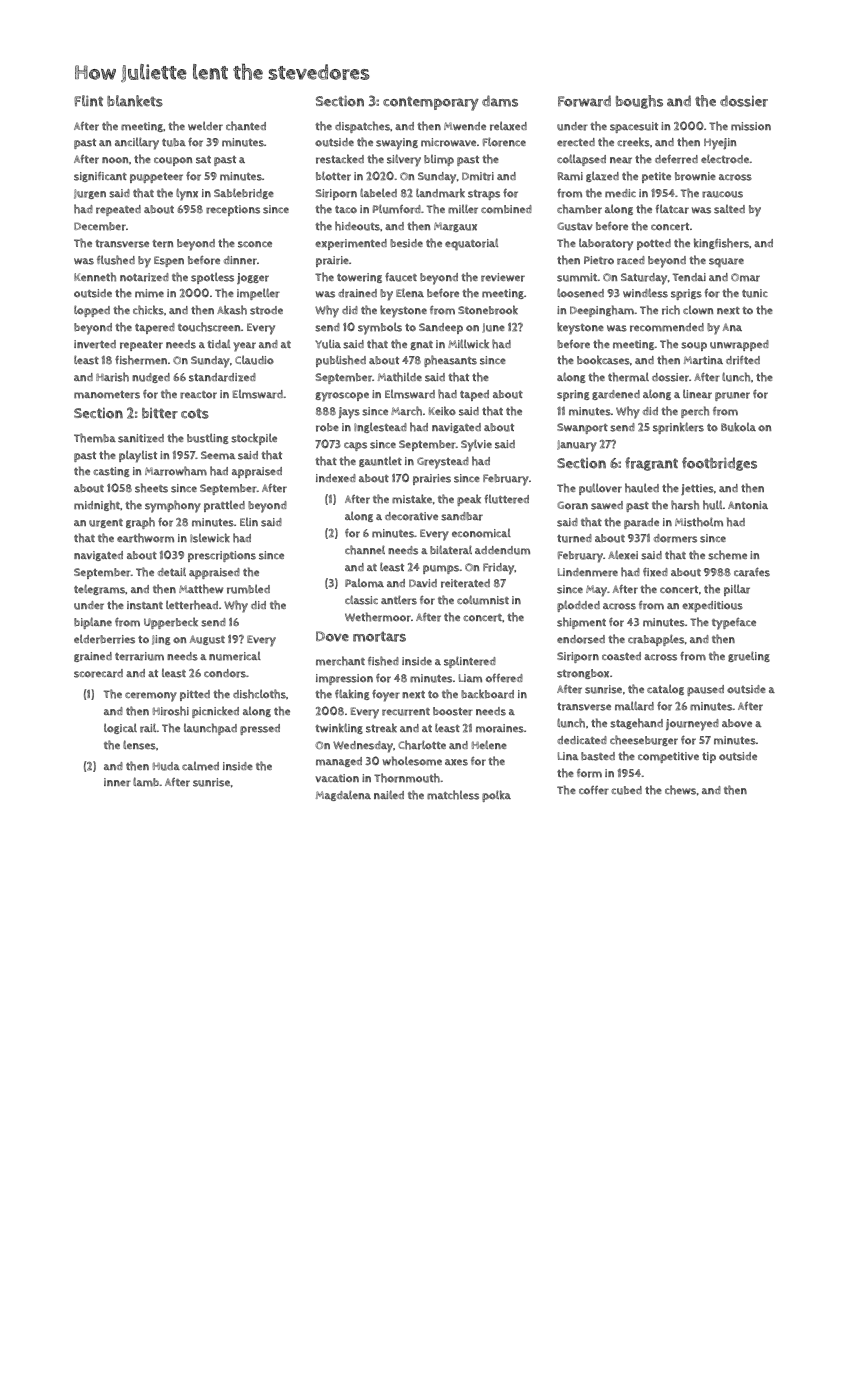  I want to click on pressed, so click(260, 729).
